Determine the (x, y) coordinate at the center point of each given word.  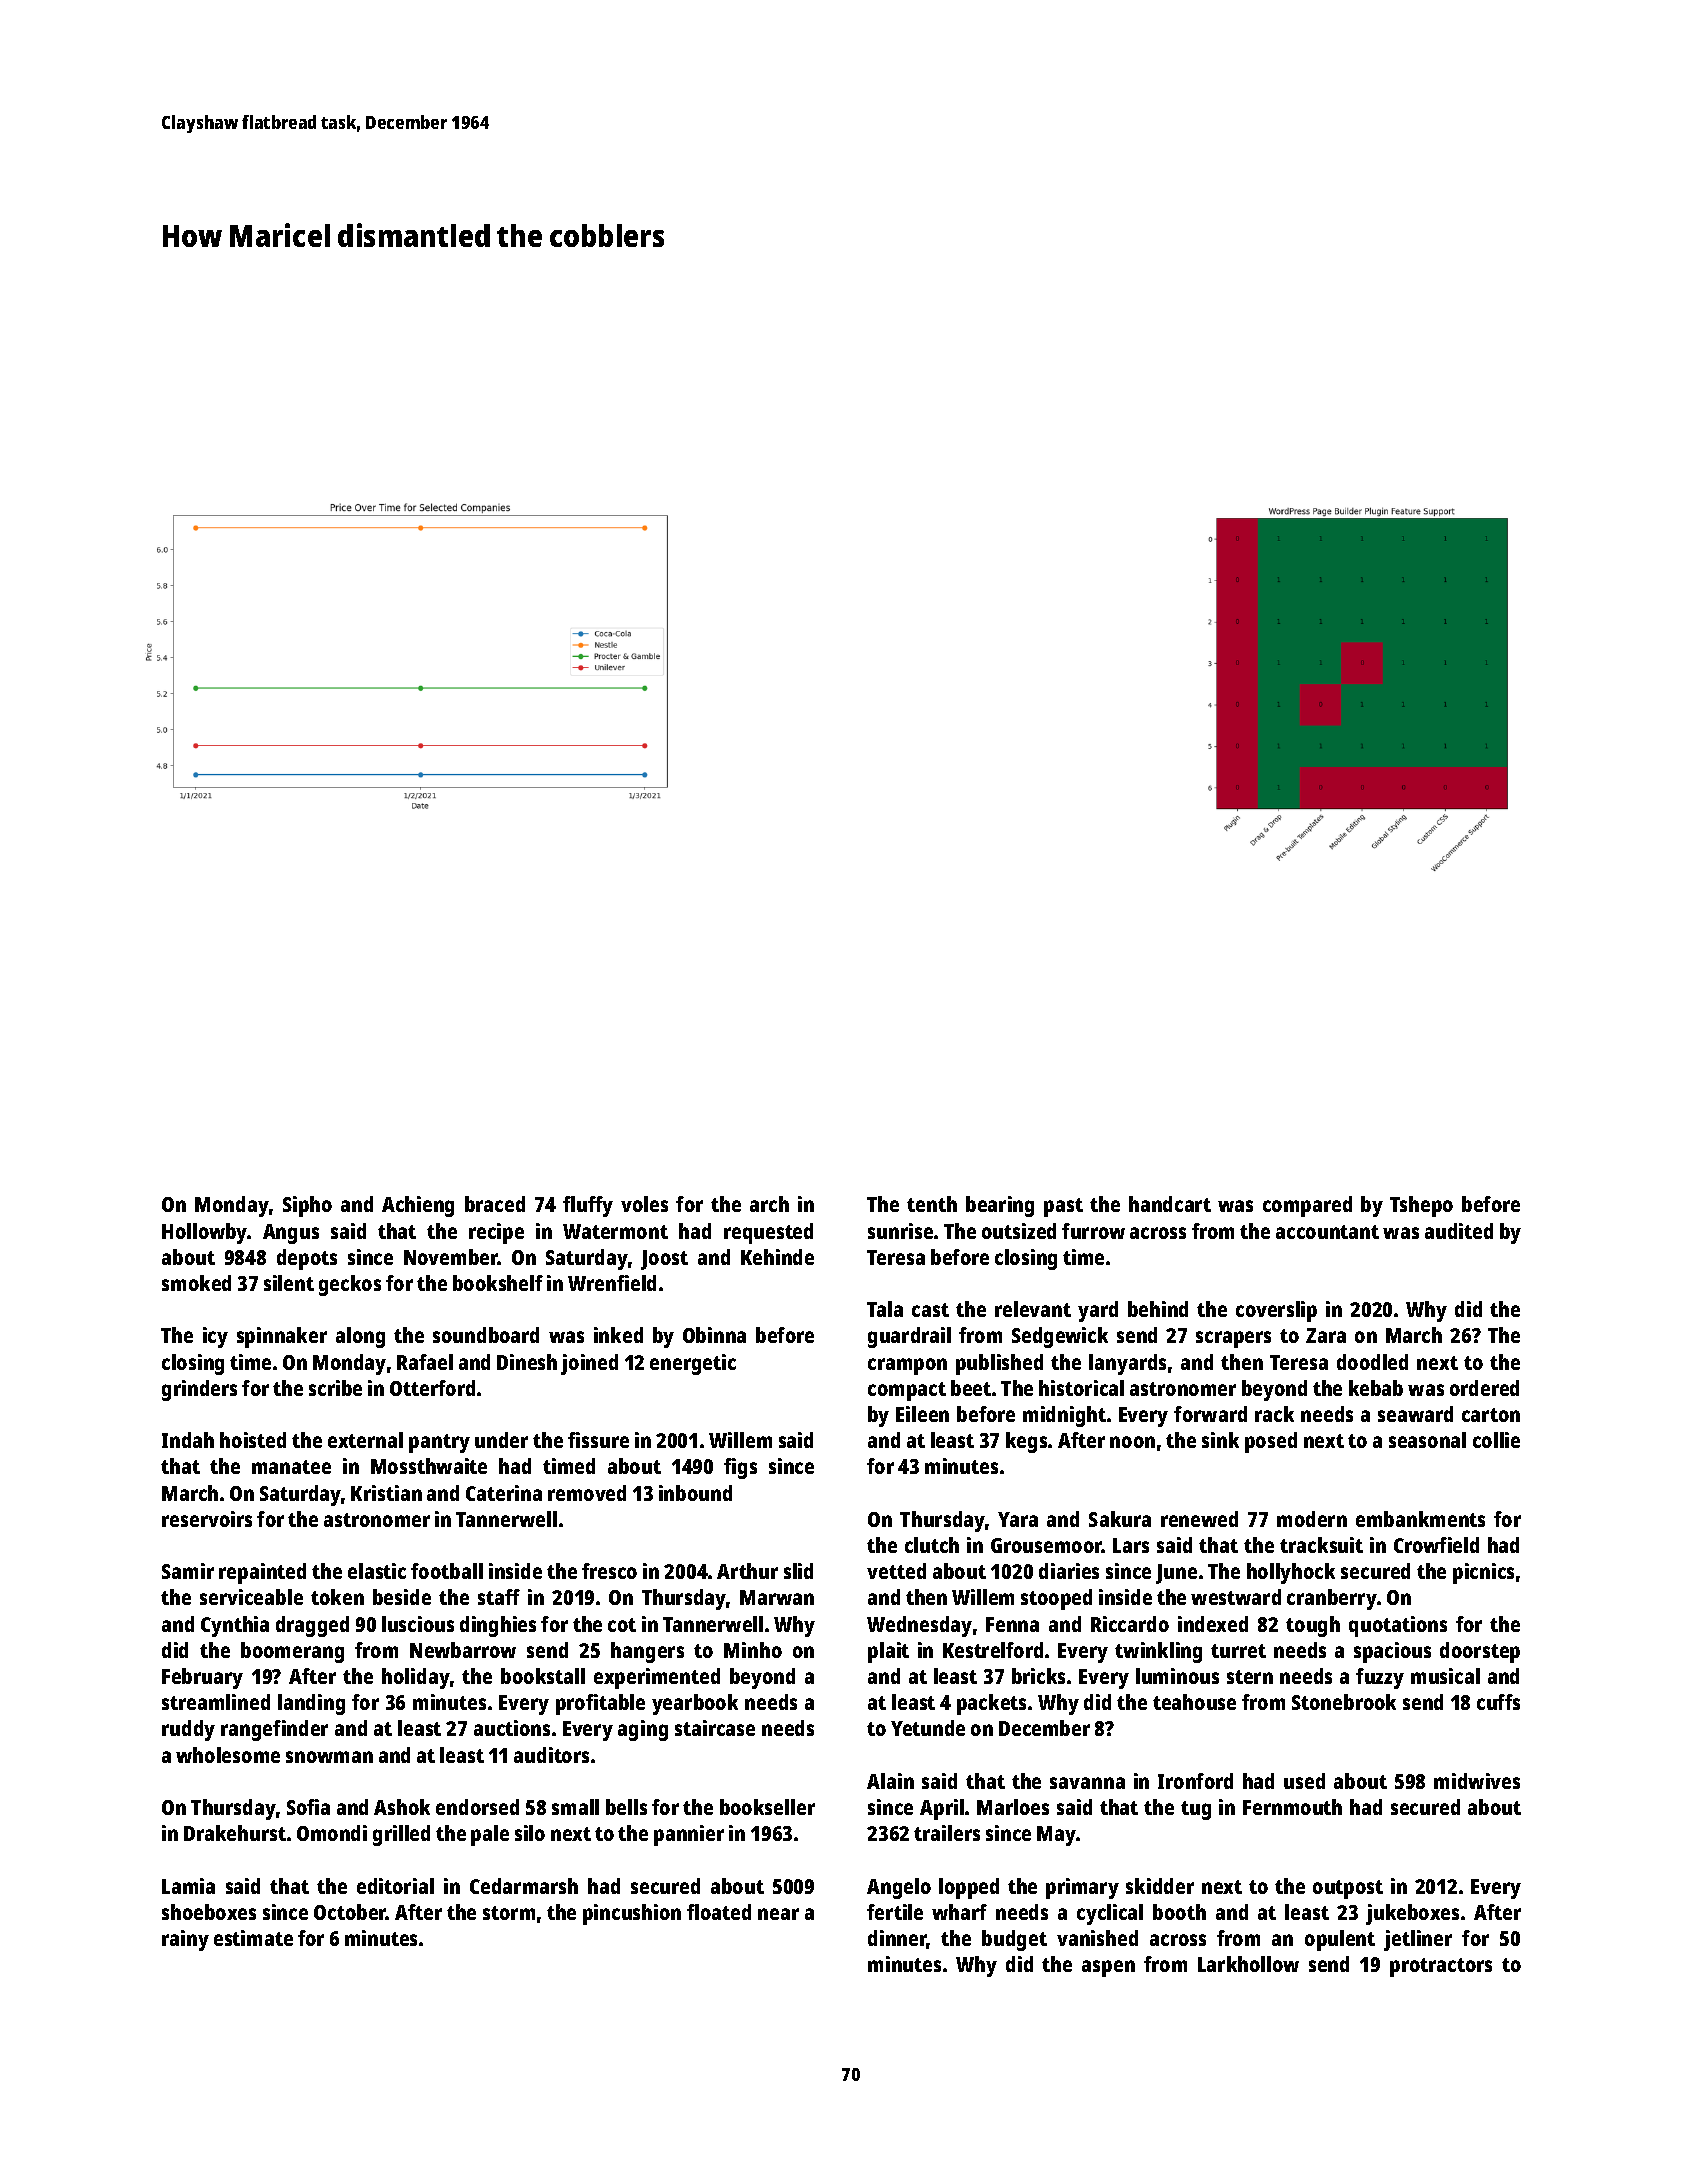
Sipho (307, 1206)
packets (991, 1704)
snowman (329, 1757)
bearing (1000, 1206)
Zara (1326, 1335)
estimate (253, 1938)
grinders (199, 1390)
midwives (1477, 1781)
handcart (1170, 1204)
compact (907, 1391)
